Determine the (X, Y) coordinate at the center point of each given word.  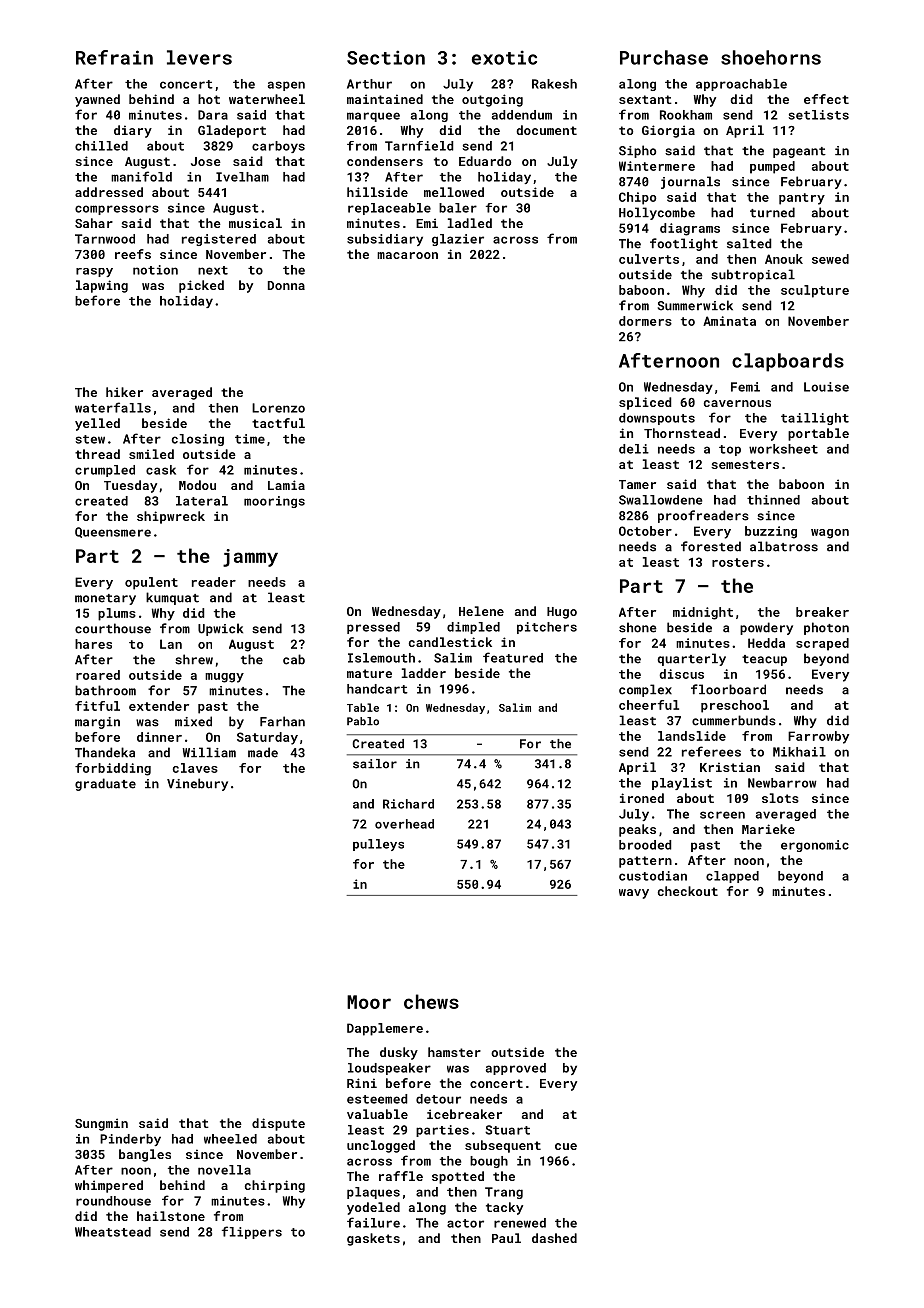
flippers (252, 1232)
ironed (642, 798)
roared (98, 675)
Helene (481, 611)
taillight (815, 419)
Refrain (114, 57)
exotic (504, 57)
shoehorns (771, 57)
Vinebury (197, 784)
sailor (375, 764)
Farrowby (818, 737)
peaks (637, 830)
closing (198, 440)
